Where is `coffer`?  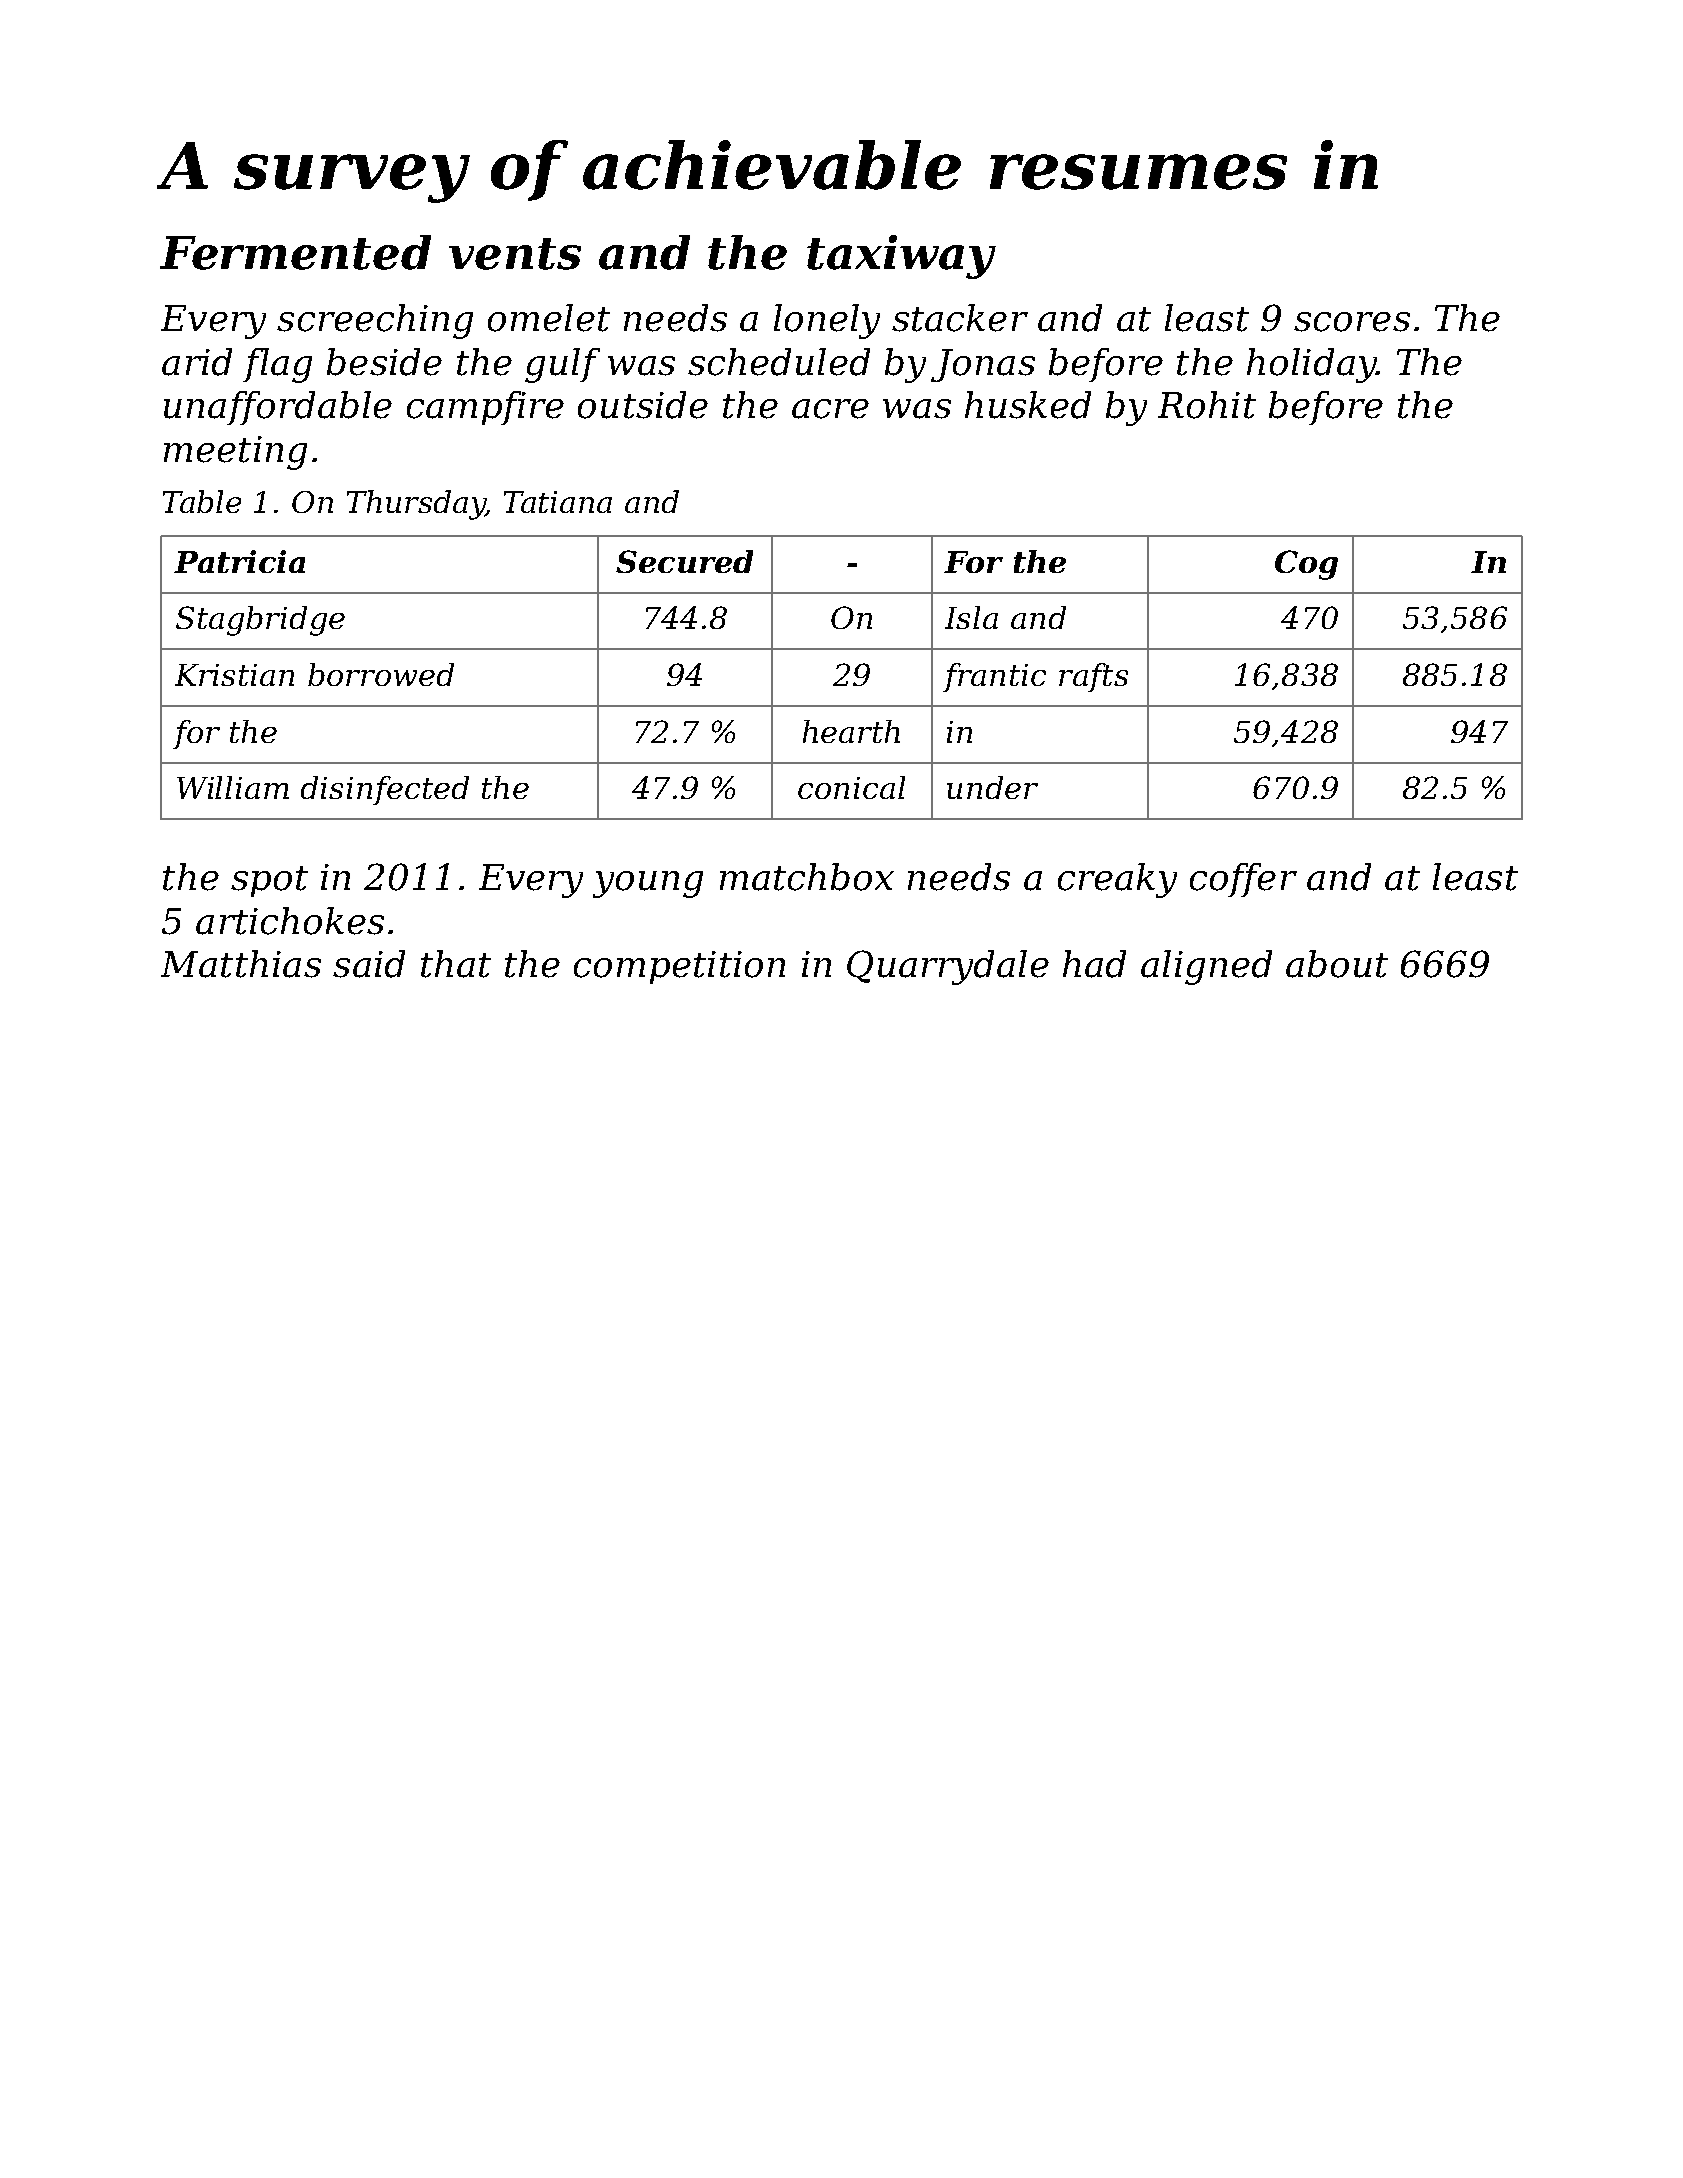
coffer is located at coordinates (1243, 880).
